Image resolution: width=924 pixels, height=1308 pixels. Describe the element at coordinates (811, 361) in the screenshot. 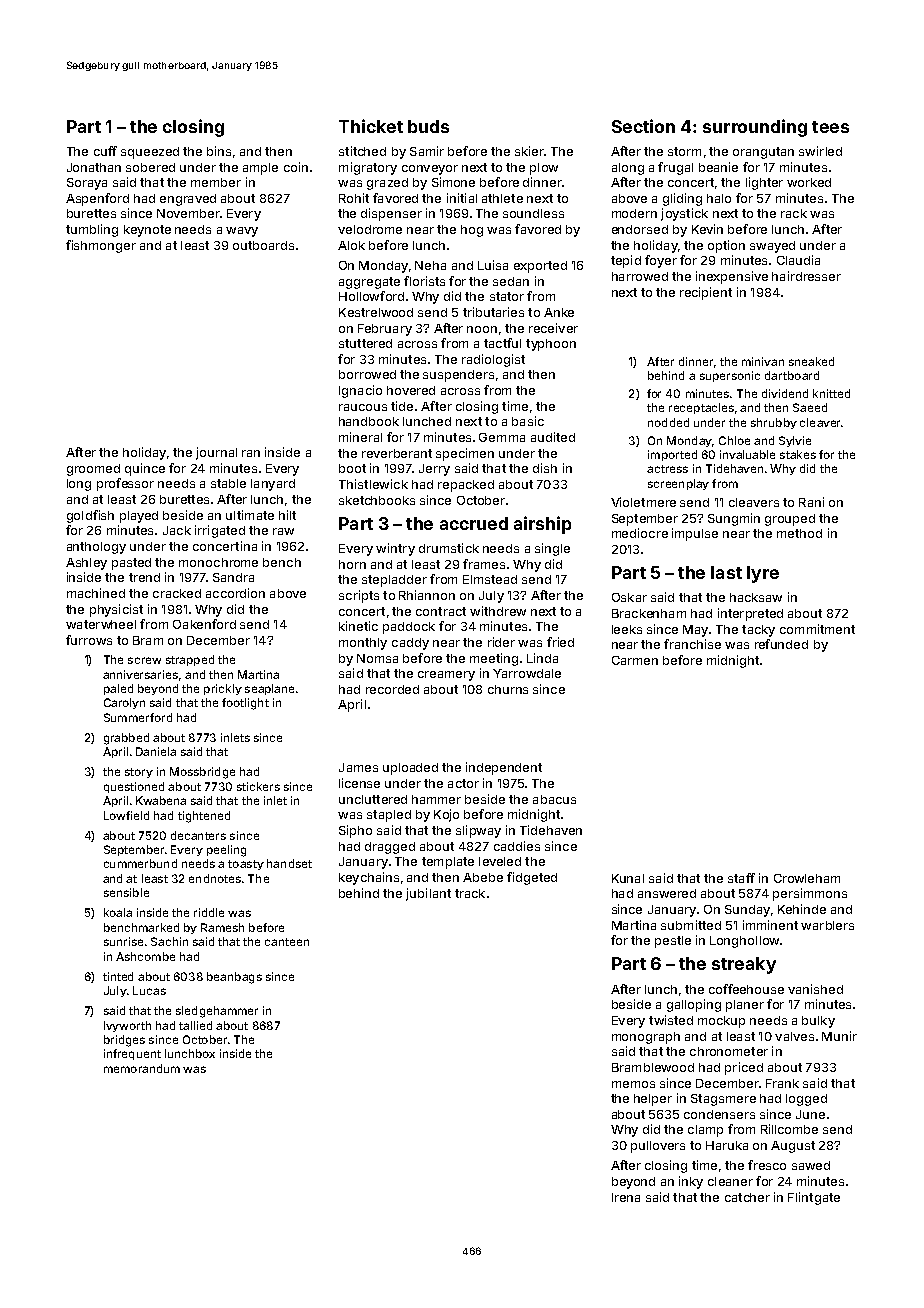

I see `sneaked` at that location.
